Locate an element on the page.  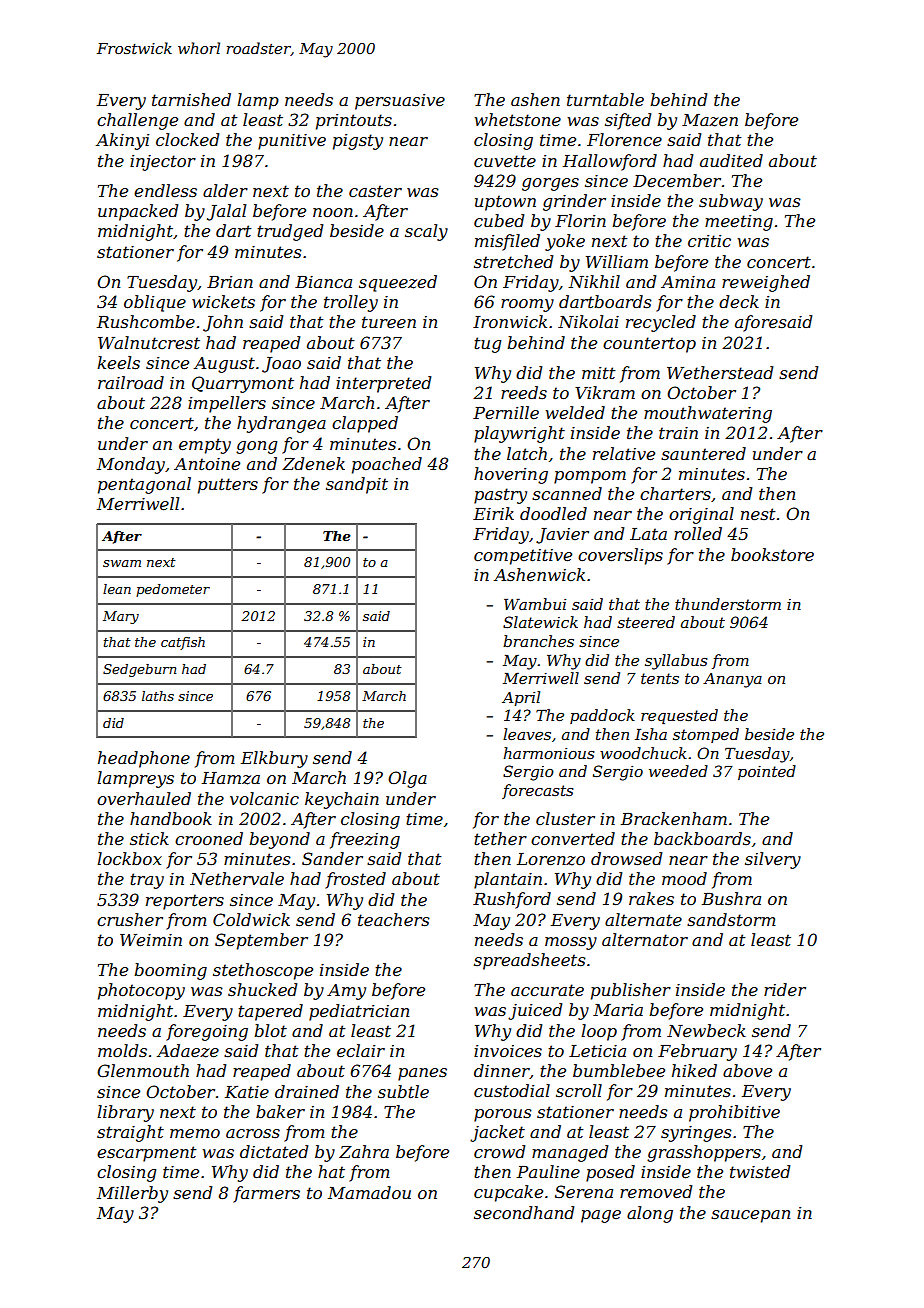
secondhand is located at coordinates (524, 1212).
